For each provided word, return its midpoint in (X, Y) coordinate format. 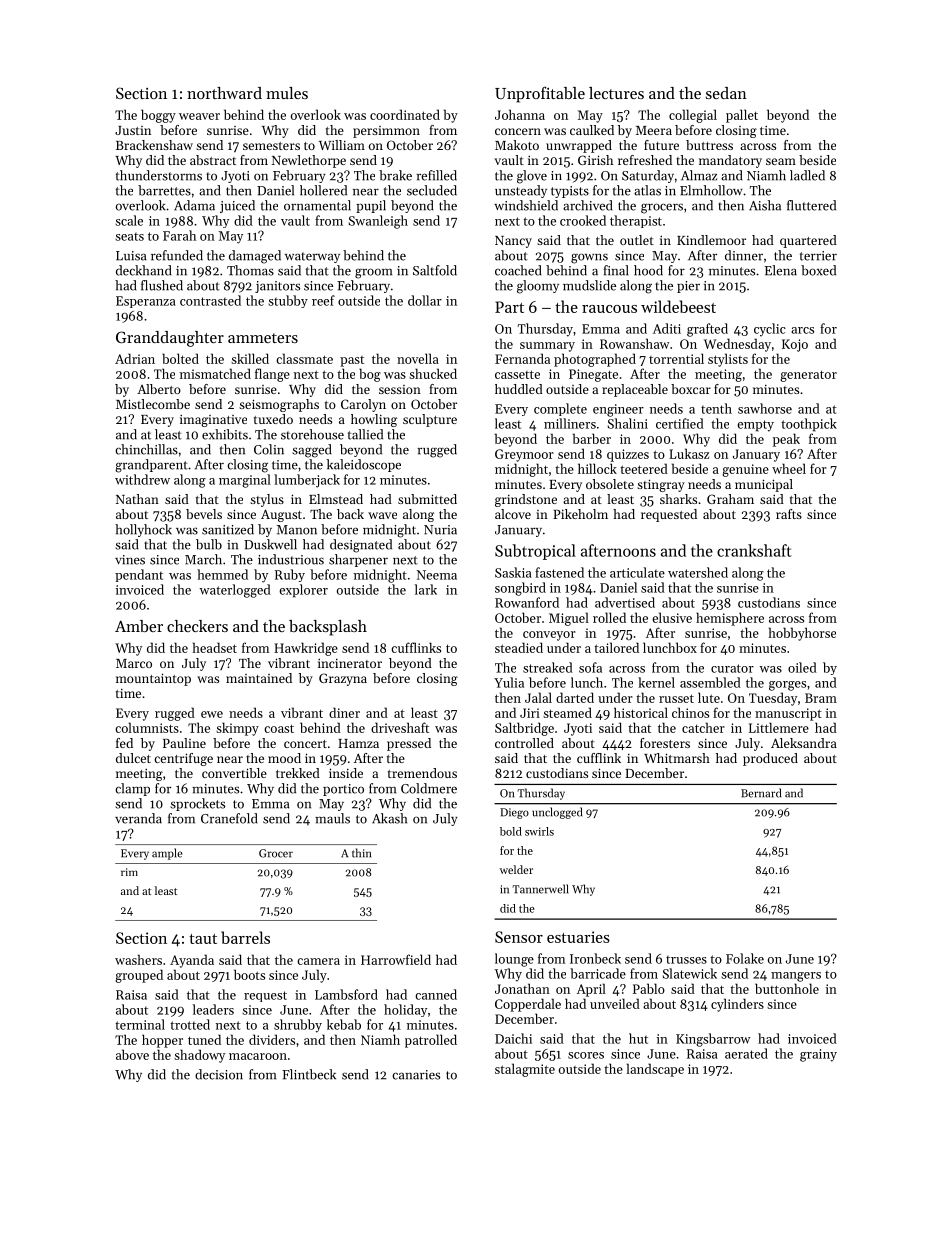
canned (436, 994)
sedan (726, 93)
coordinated (405, 114)
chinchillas (146, 449)
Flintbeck (309, 1074)
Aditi (667, 328)
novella (418, 358)
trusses (686, 960)
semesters (271, 146)
